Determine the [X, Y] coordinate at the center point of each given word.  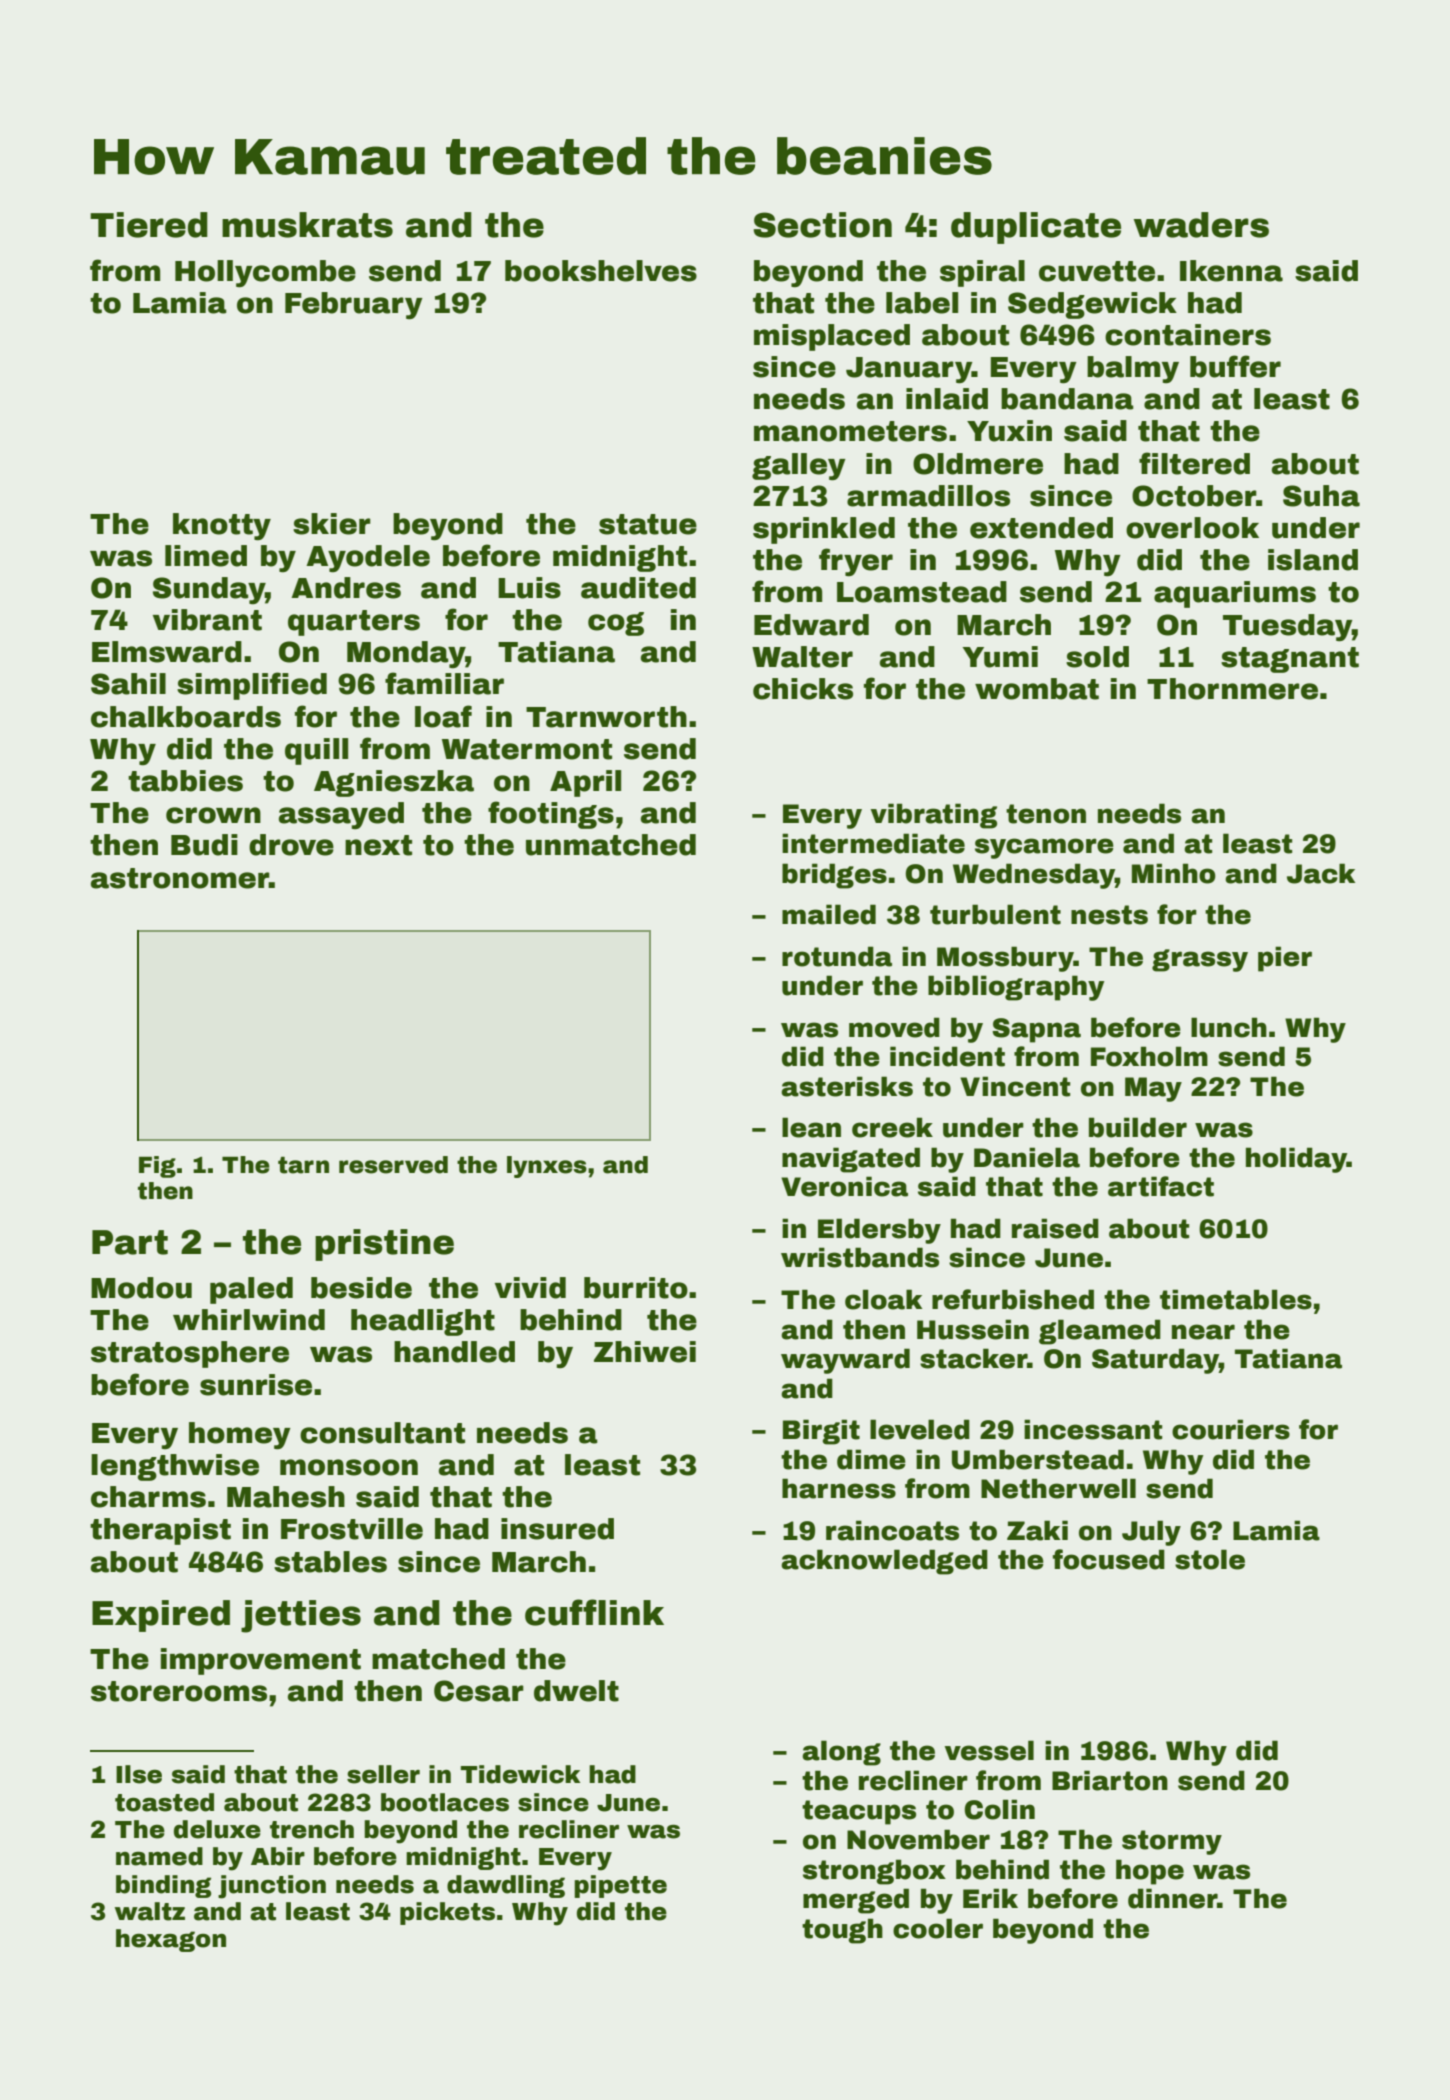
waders [1201, 225]
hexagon [171, 1940]
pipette [620, 1886]
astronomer [180, 878]
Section [822, 225]
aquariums [1235, 594]
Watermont [527, 749]
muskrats [307, 225]
